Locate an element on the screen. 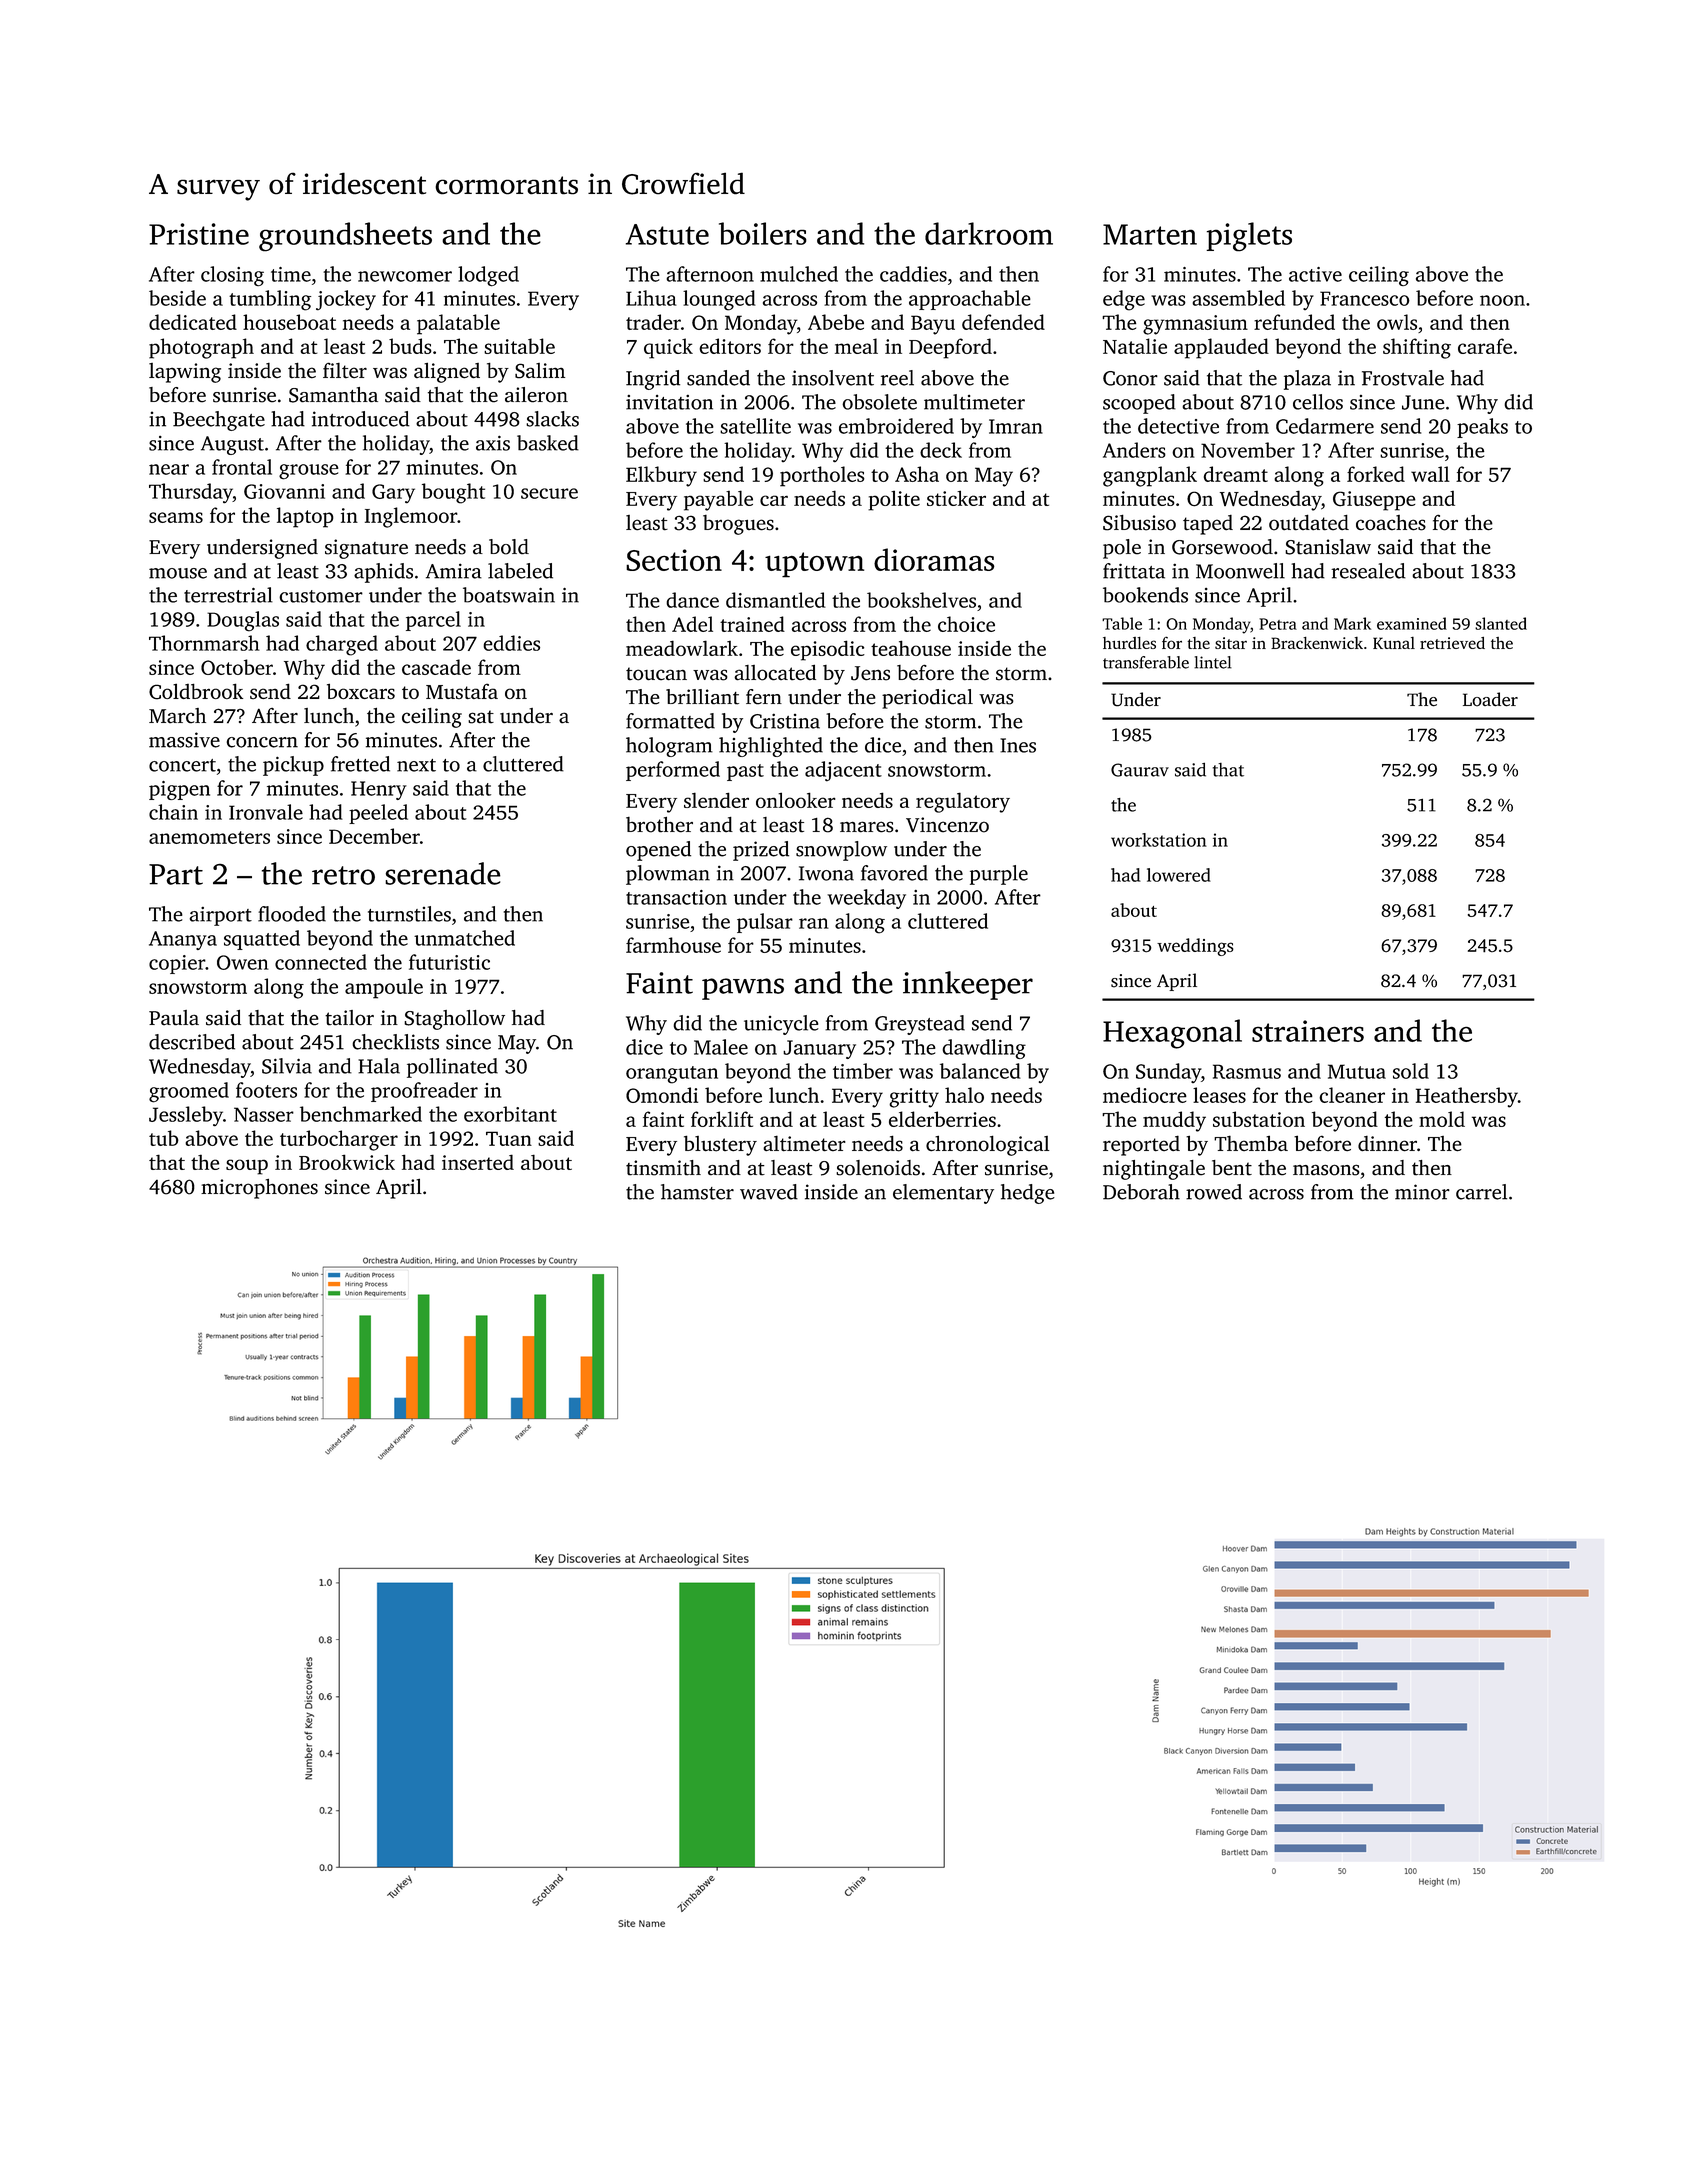  elementary is located at coordinates (943, 1194).
